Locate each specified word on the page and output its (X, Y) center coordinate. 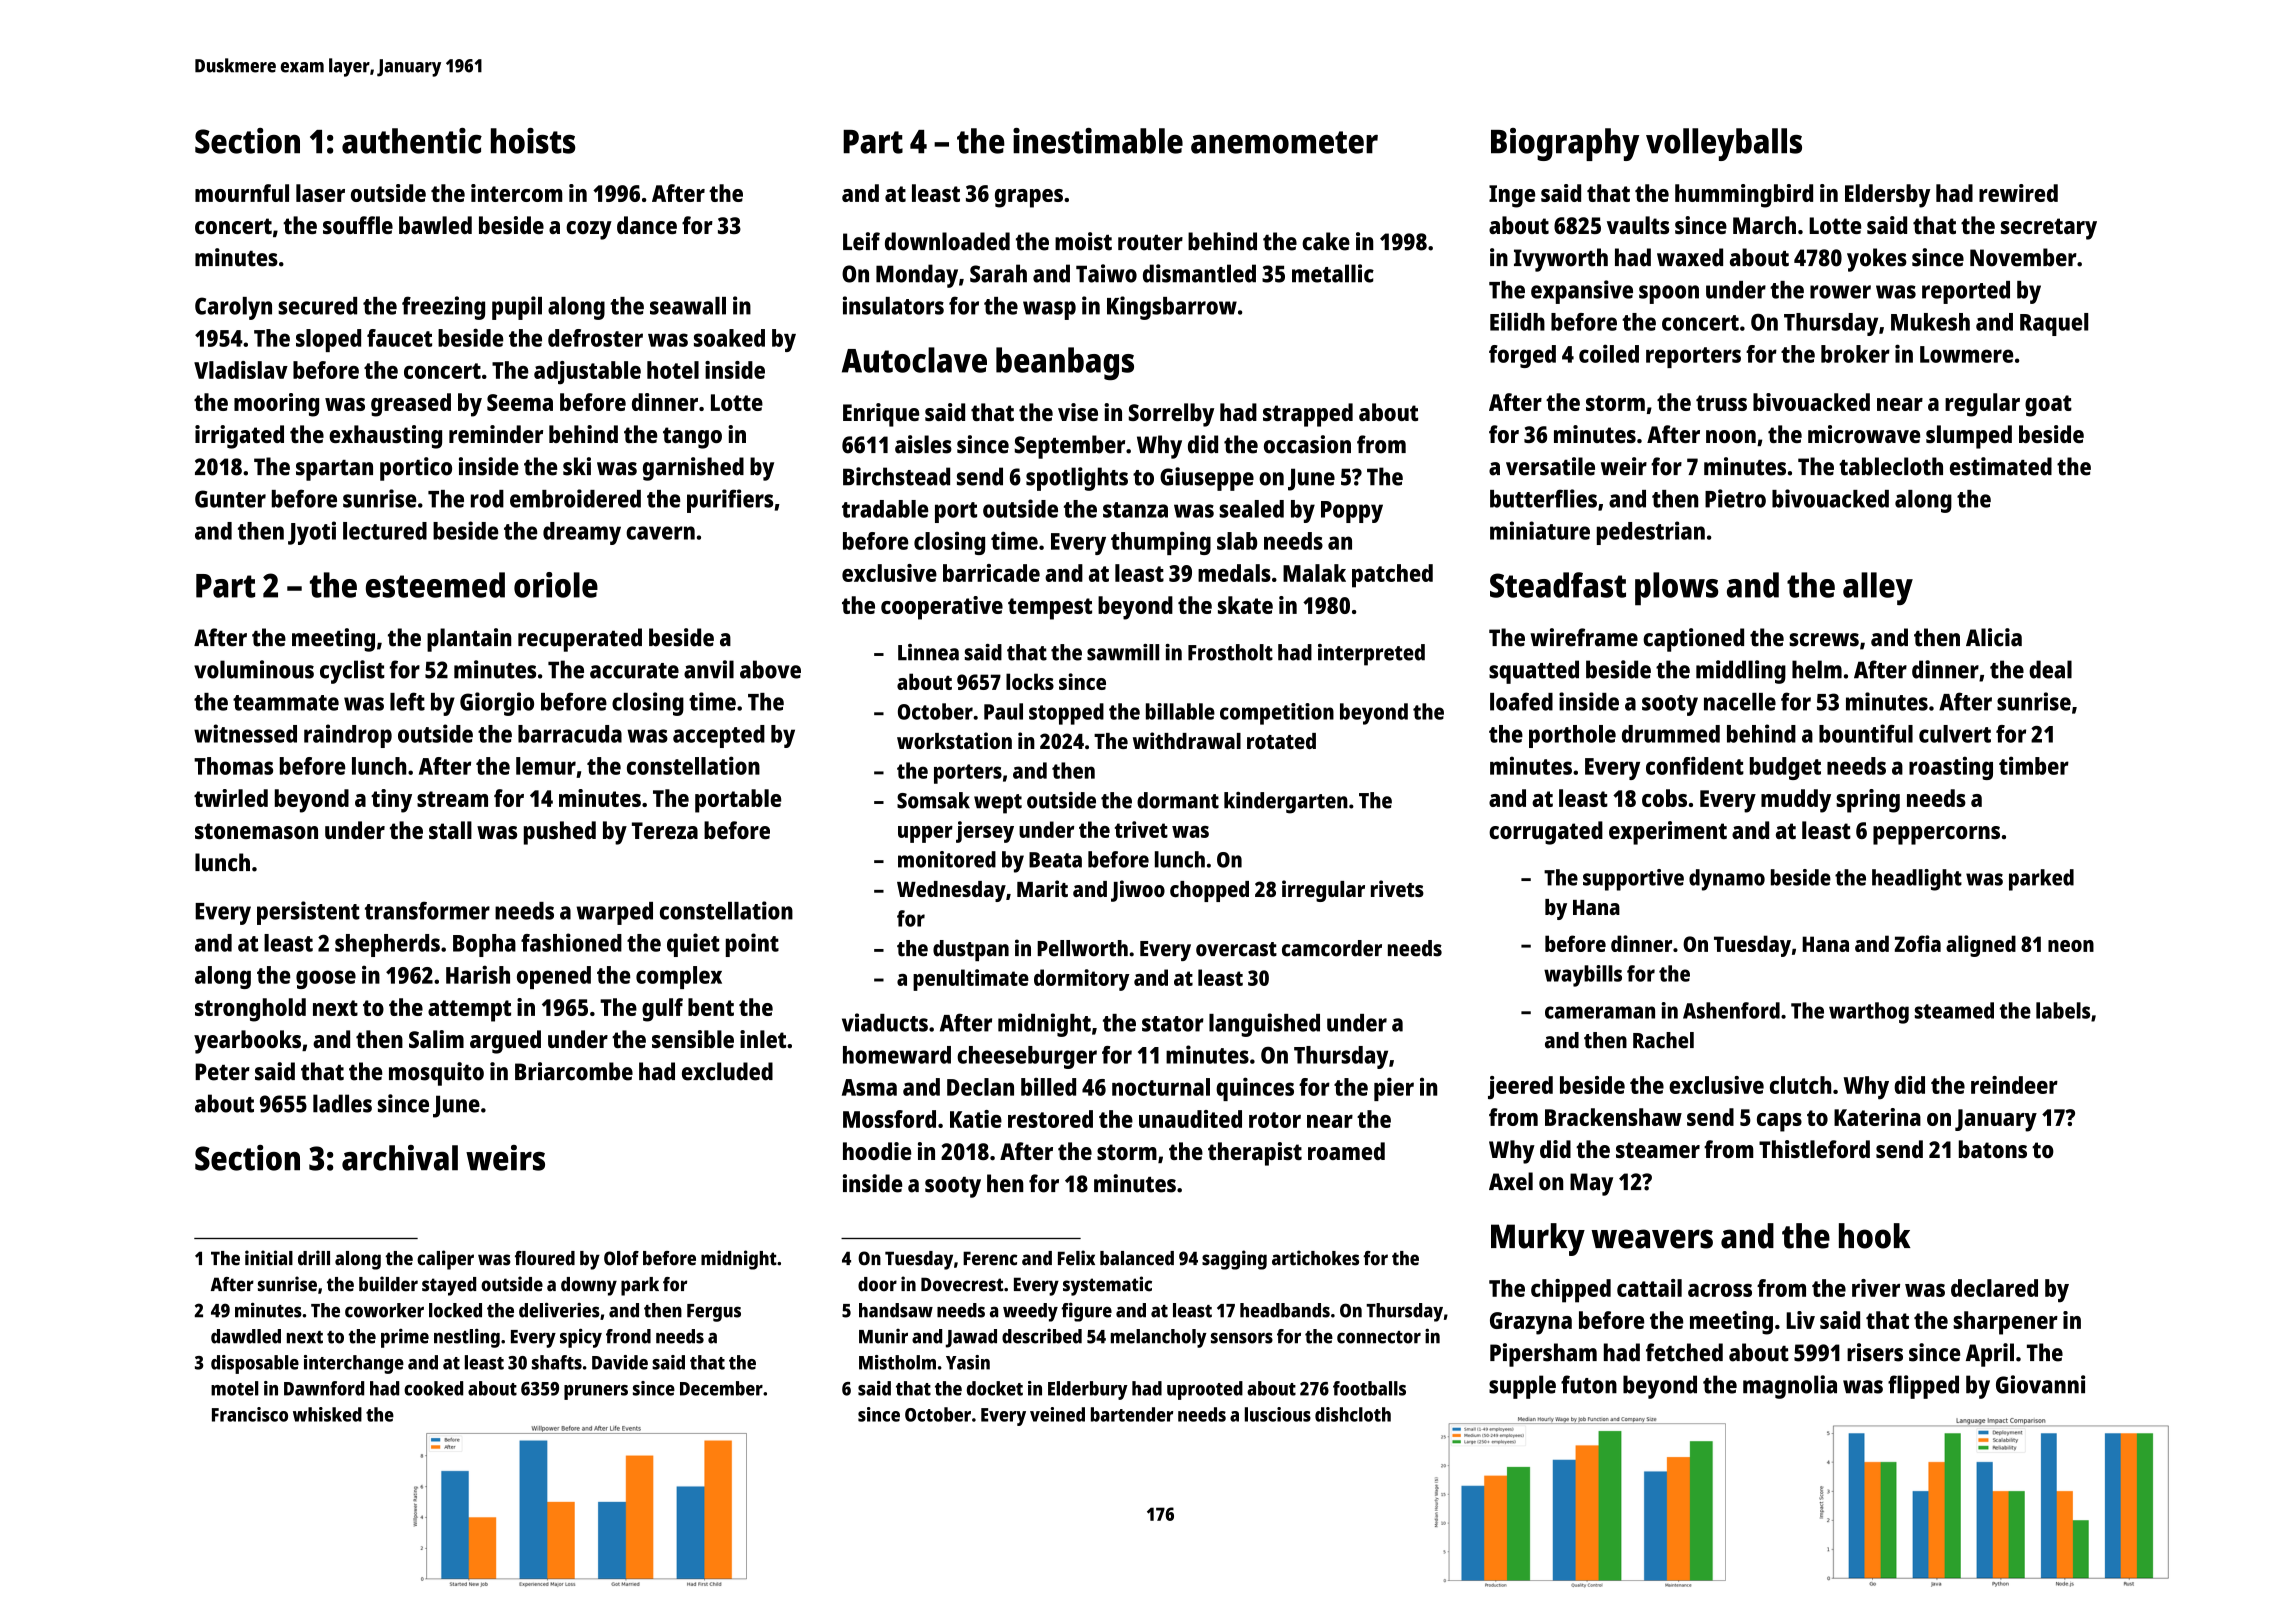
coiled (1609, 353)
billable (1180, 711)
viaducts (885, 1022)
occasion (1307, 444)
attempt (469, 1011)
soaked (729, 338)
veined (1057, 1414)
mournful (242, 193)
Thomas (233, 766)
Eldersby (1887, 196)
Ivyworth (1561, 260)
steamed (1954, 1010)
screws (1824, 640)
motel (234, 1388)
